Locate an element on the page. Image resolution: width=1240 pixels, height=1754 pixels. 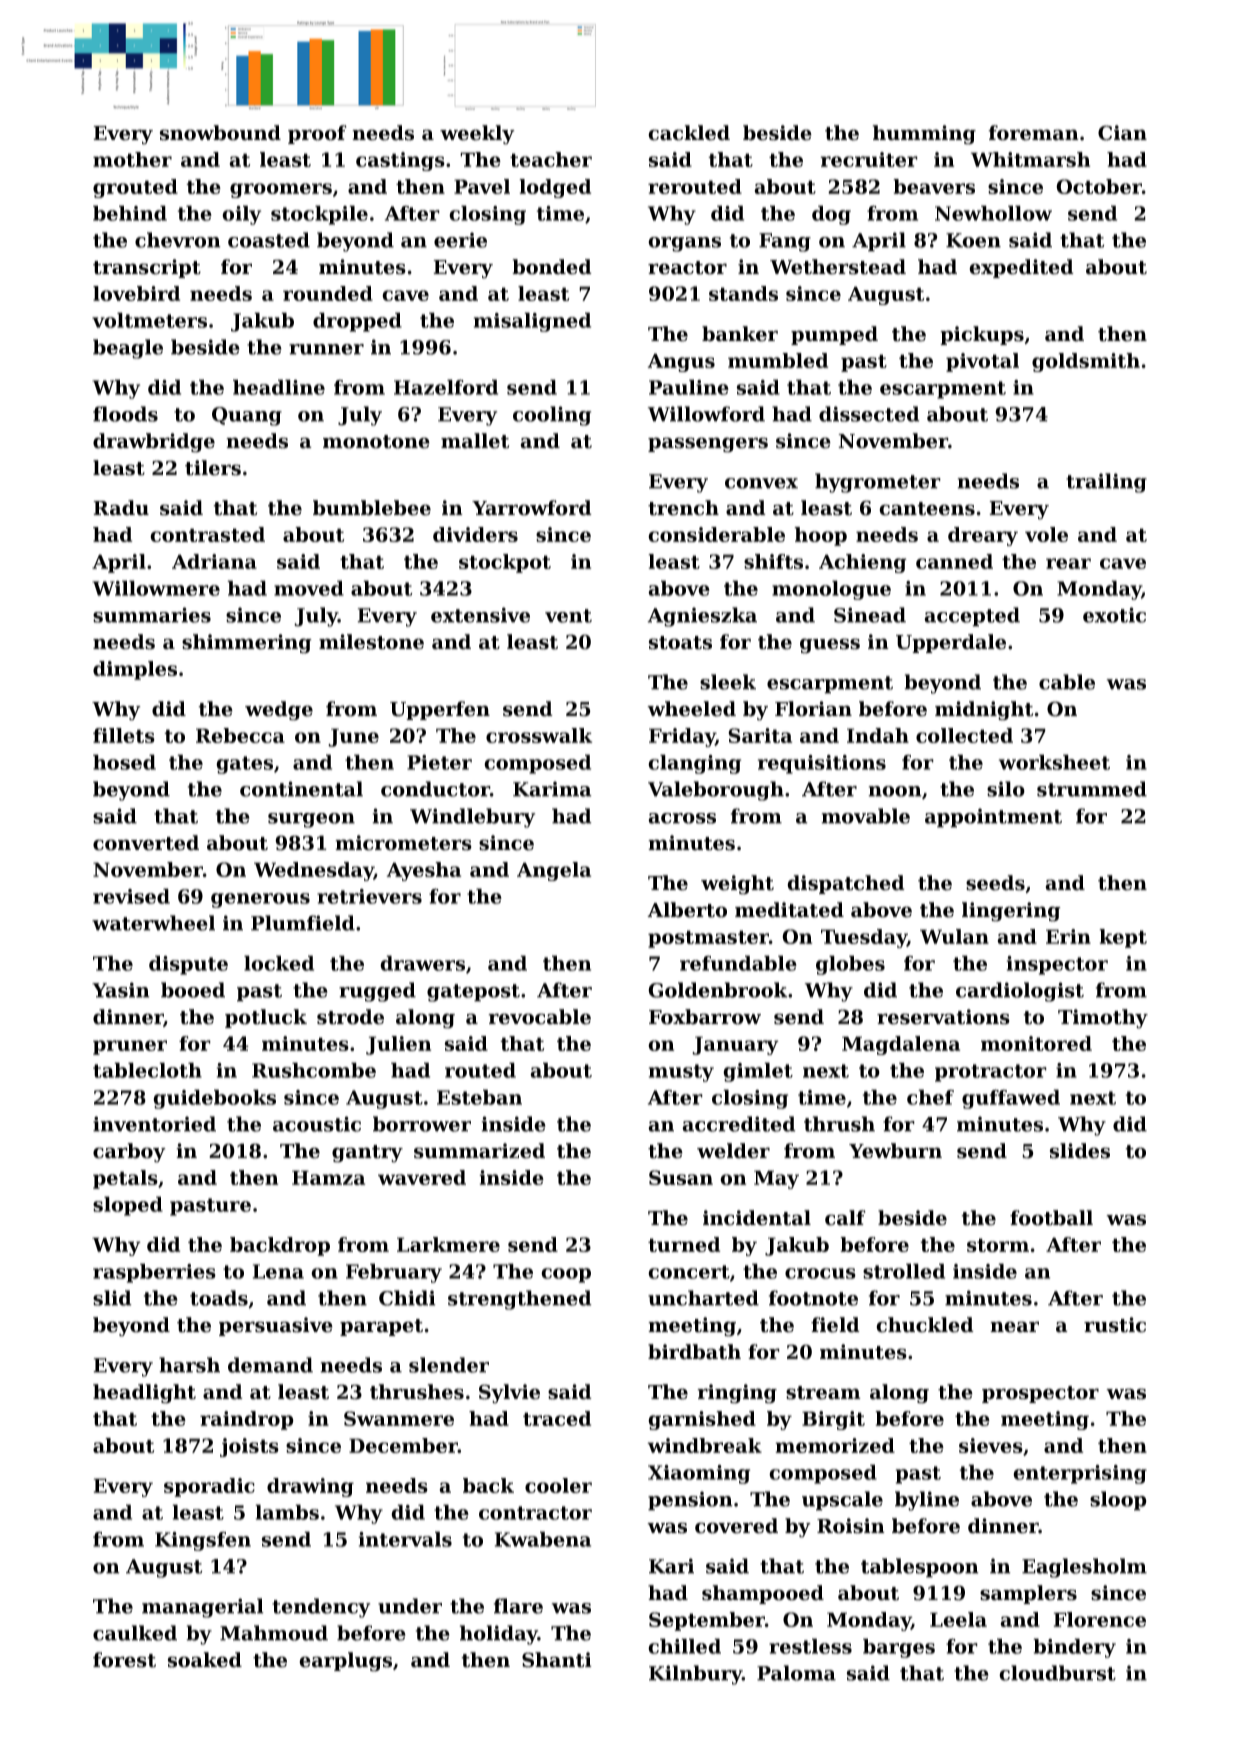
cardiologist is located at coordinates (1020, 992).
